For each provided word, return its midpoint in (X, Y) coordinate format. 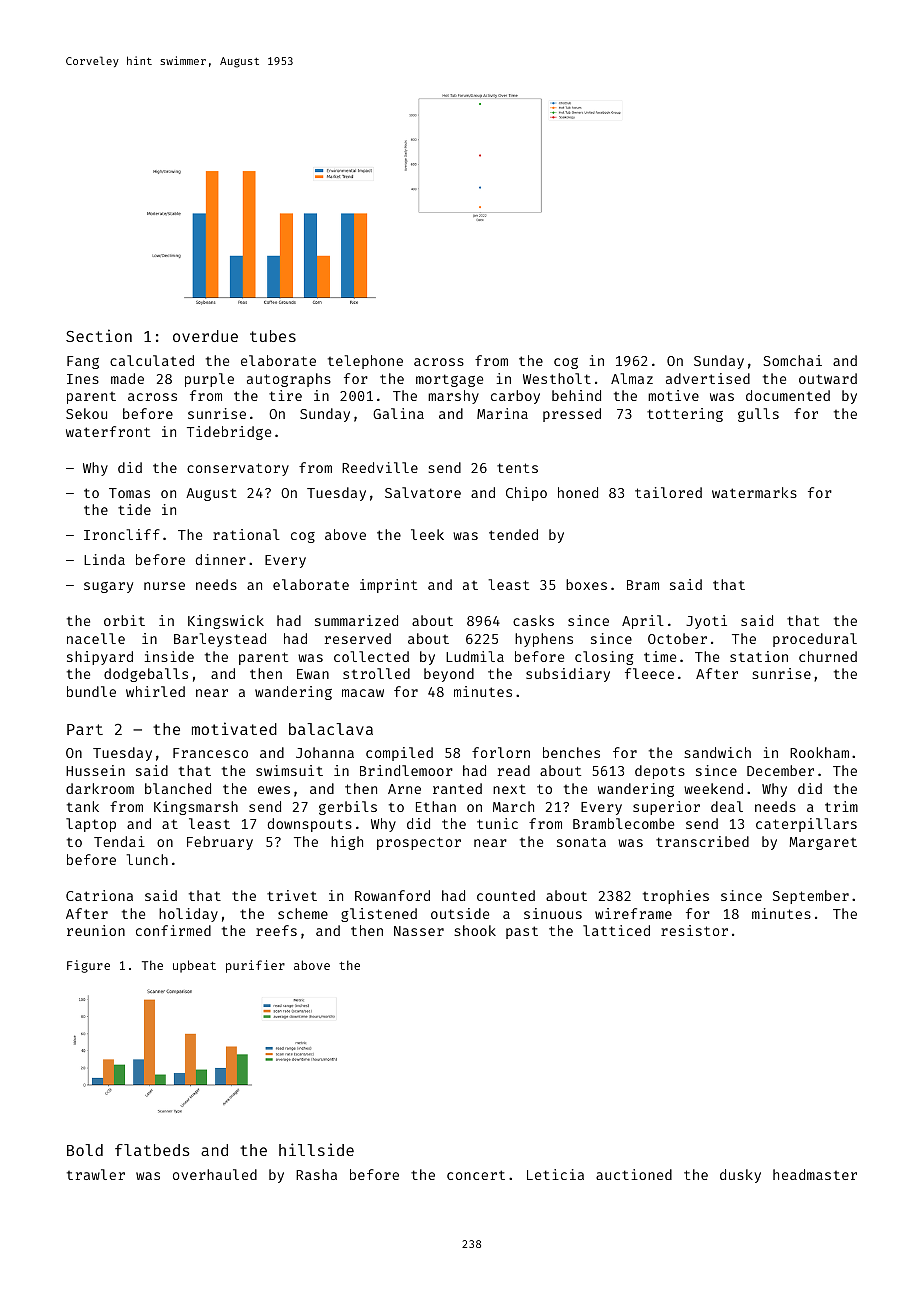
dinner (221, 559)
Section (99, 335)
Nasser (419, 931)
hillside (316, 1149)
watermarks (754, 492)
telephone (365, 362)
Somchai (792, 360)
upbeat (194, 966)
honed (578, 492)
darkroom (100, 788)
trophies (676, 897)
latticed (616, 930)
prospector (419, 843)
